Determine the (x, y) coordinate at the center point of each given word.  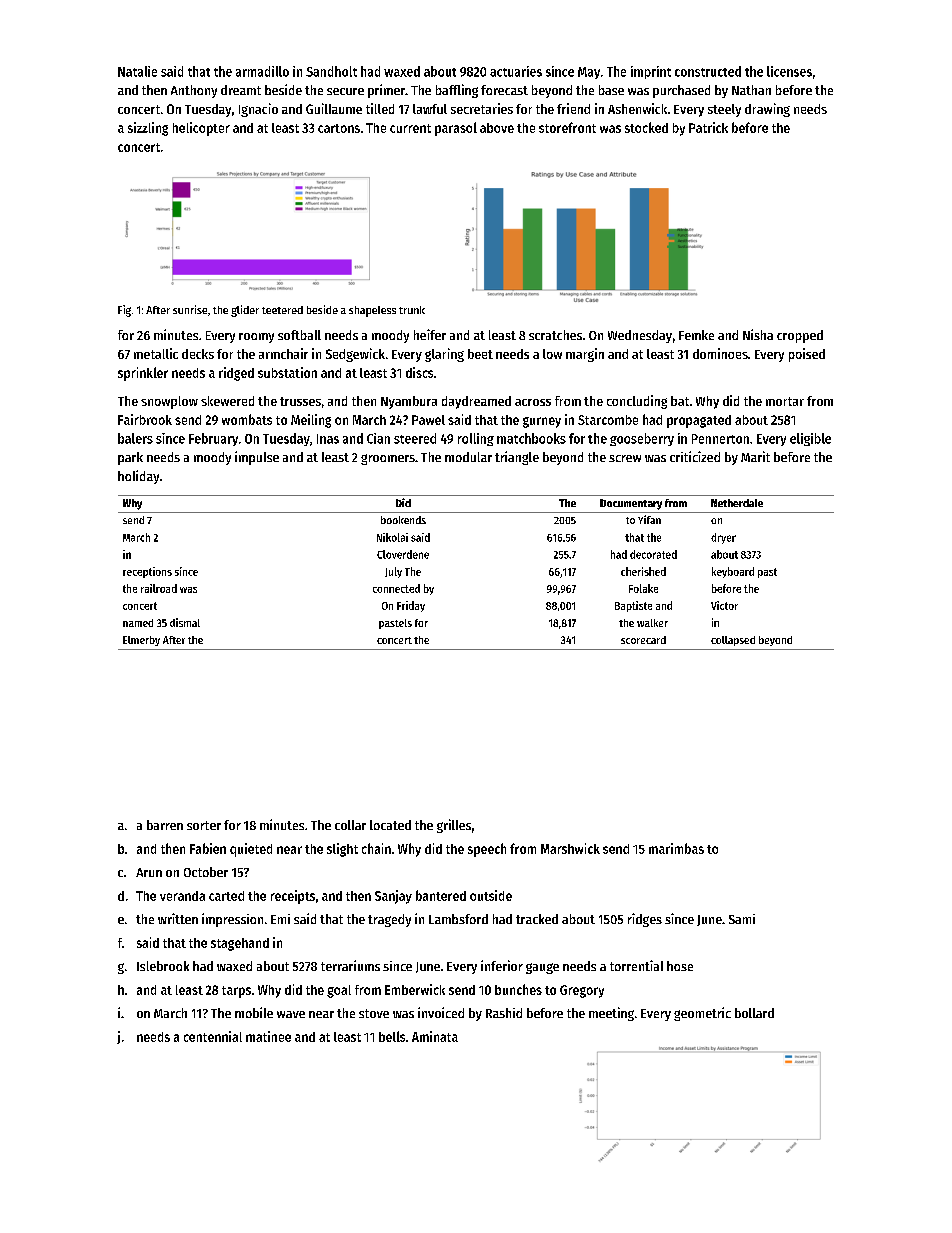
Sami (742, 919)
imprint (651, 72)
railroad (159, 588)
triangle (517, 458)
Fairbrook (145, 419)
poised (807, 355)
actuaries (516, 71)
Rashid (504, 1013)
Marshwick (570, 848)
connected (396, 588)
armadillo (262, 71)
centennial (213, 1036)
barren (165, 825)
